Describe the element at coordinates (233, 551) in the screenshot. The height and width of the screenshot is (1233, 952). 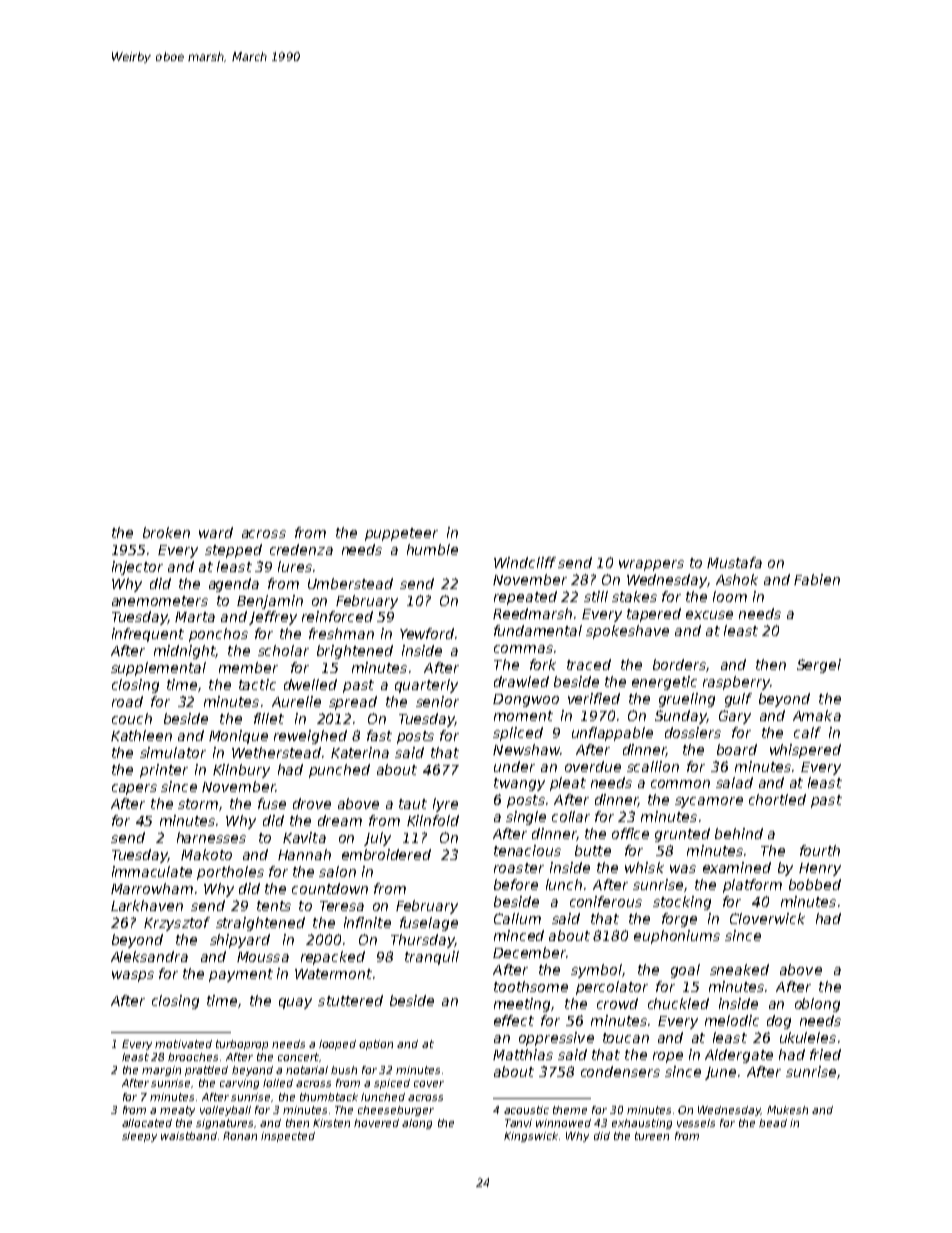
I see `stepped` at that location.
